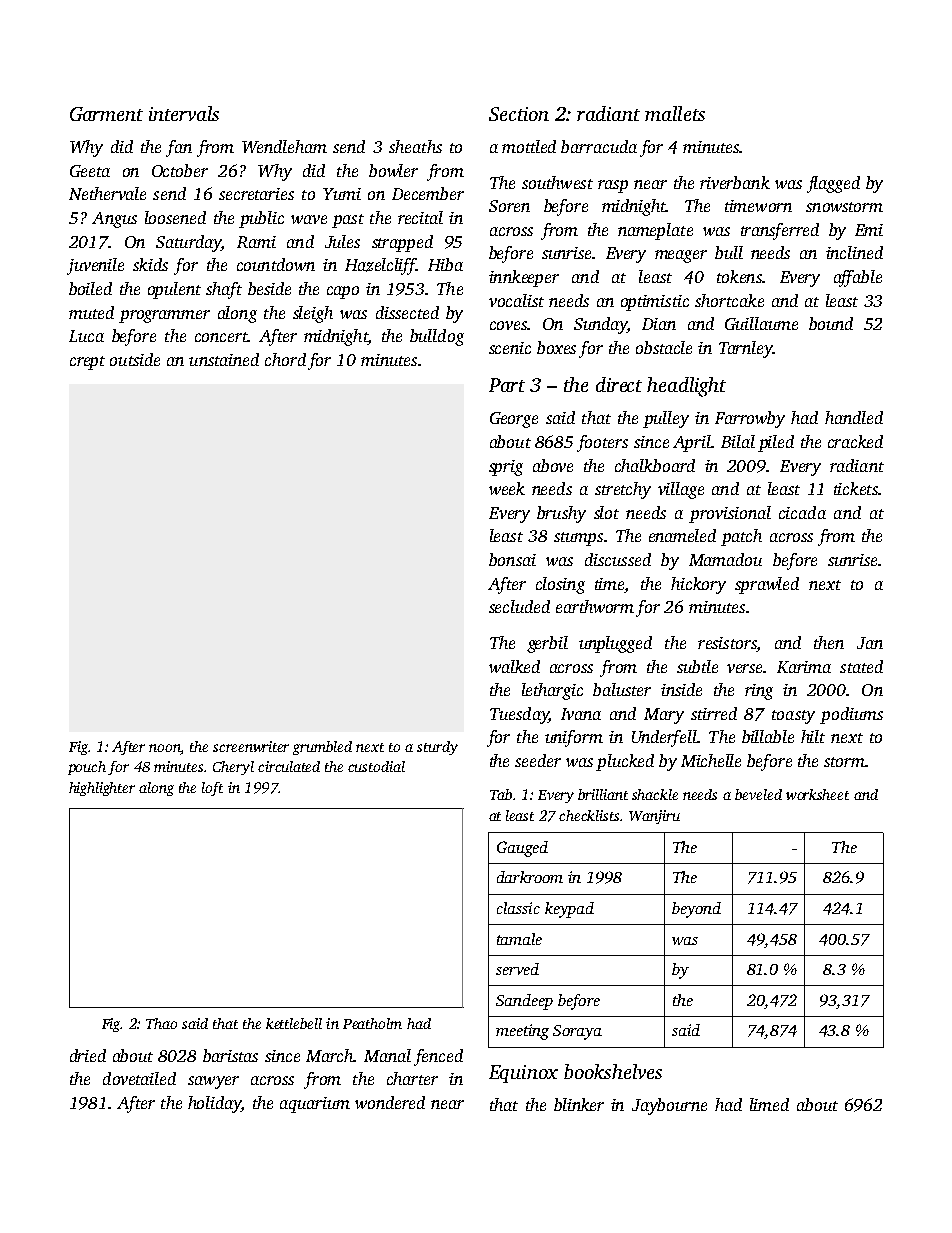 Image resolution: width=952 pixels, height=1233 pixels. I want to click on Section, so click(519, 114).
